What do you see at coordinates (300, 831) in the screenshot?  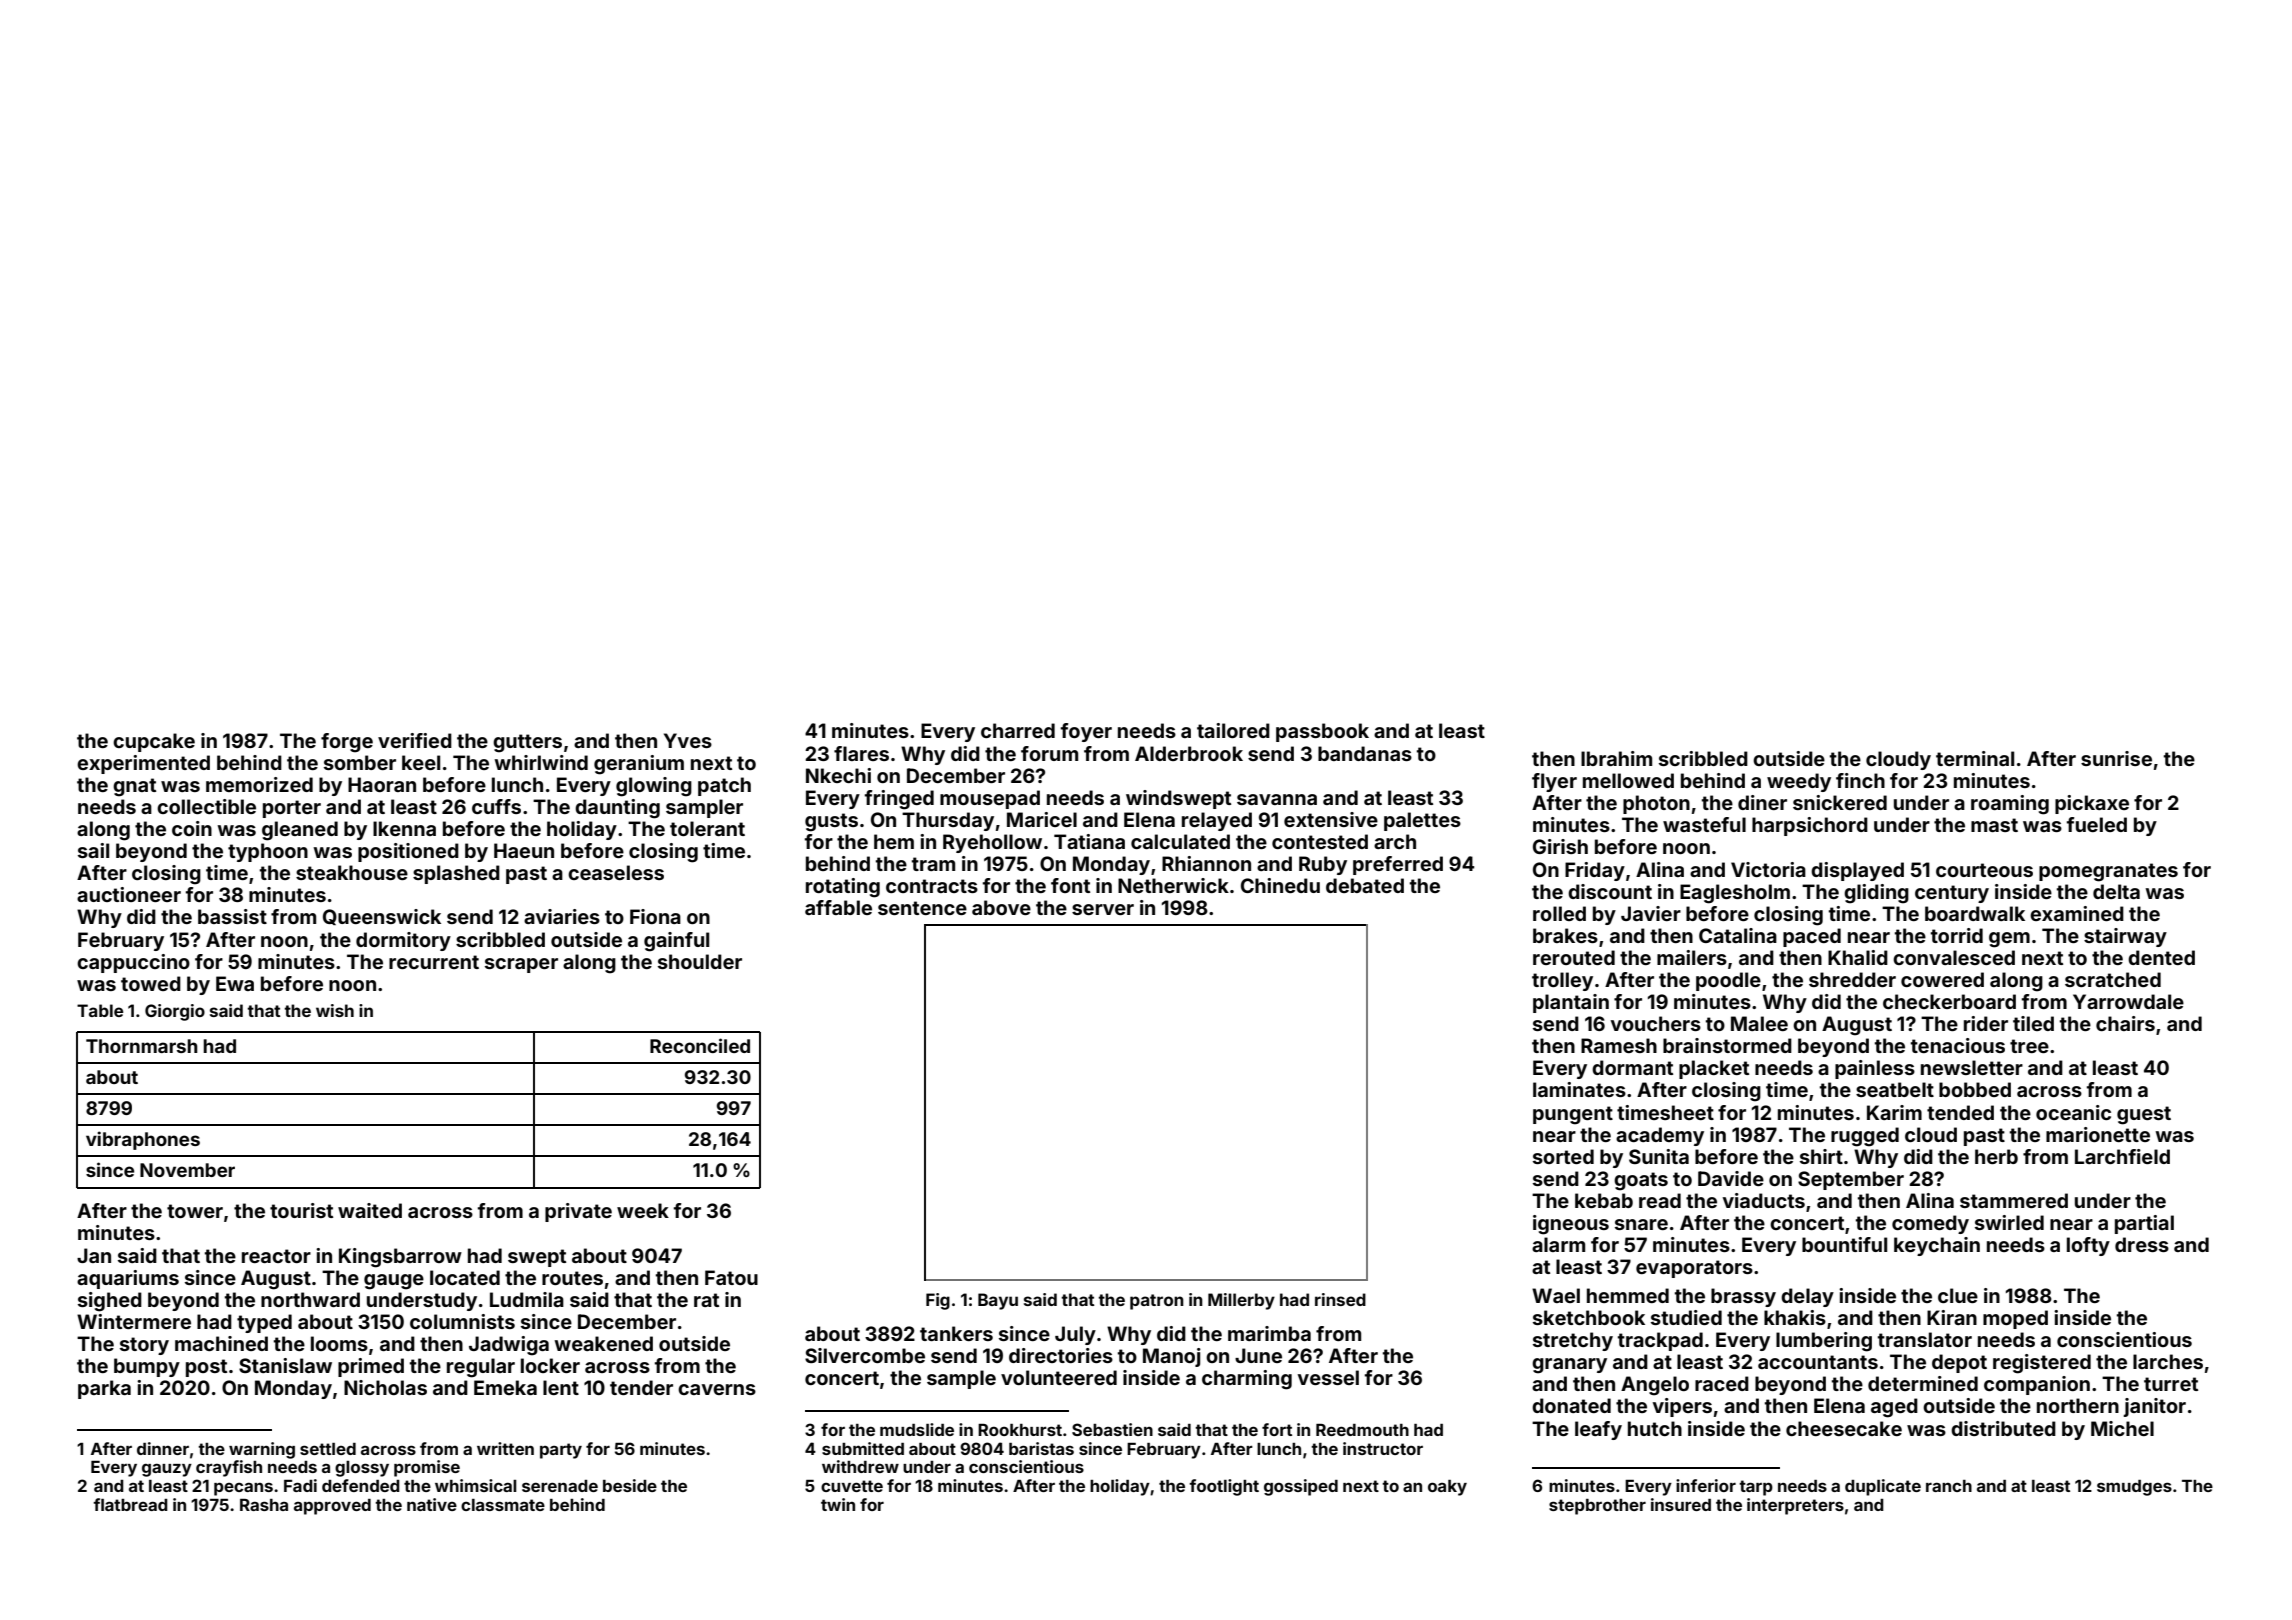 I see `gleaned` at bounding box center [300, 831].
